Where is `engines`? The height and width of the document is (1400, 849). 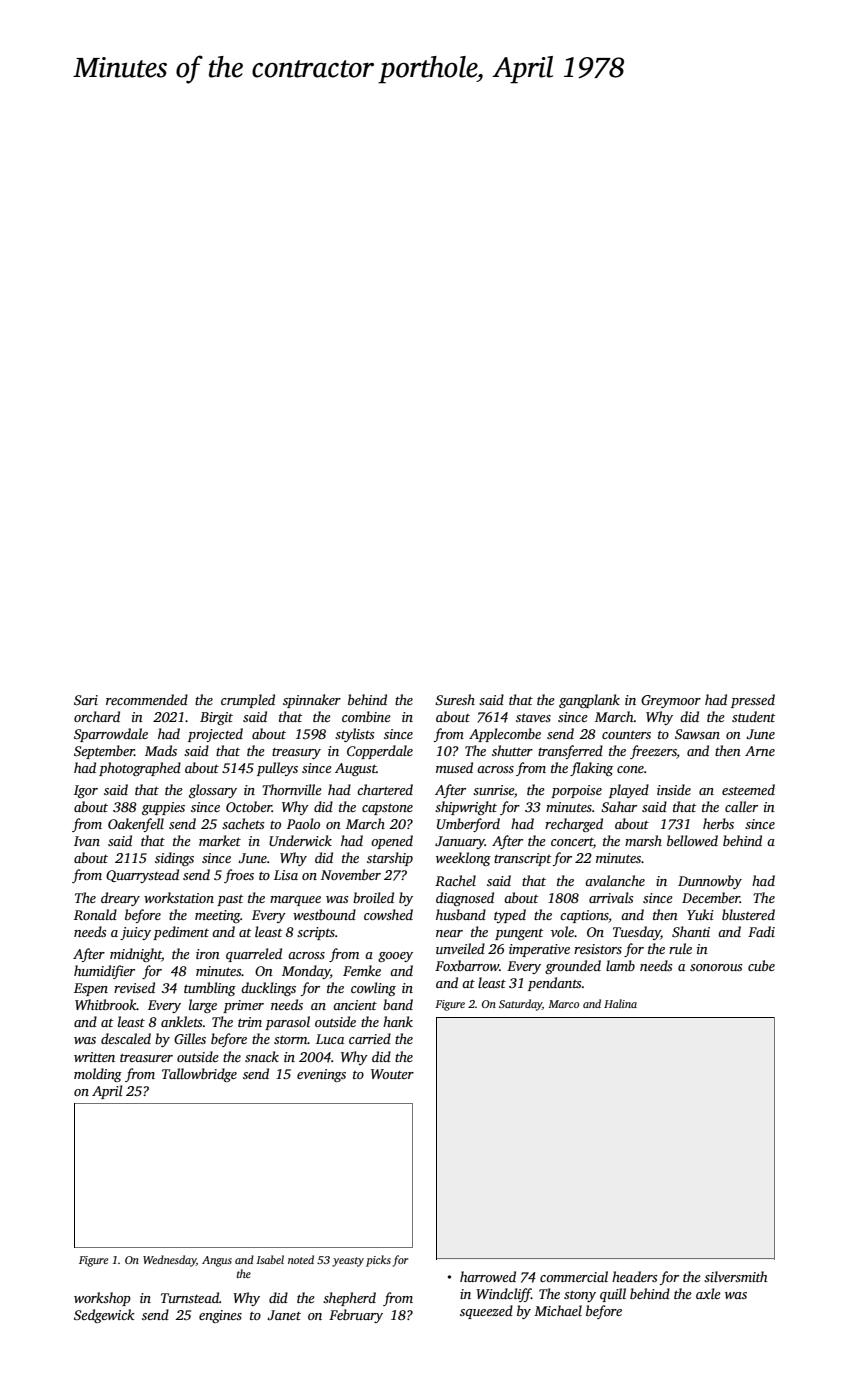
engines is located at coordinates (220, 1316).
